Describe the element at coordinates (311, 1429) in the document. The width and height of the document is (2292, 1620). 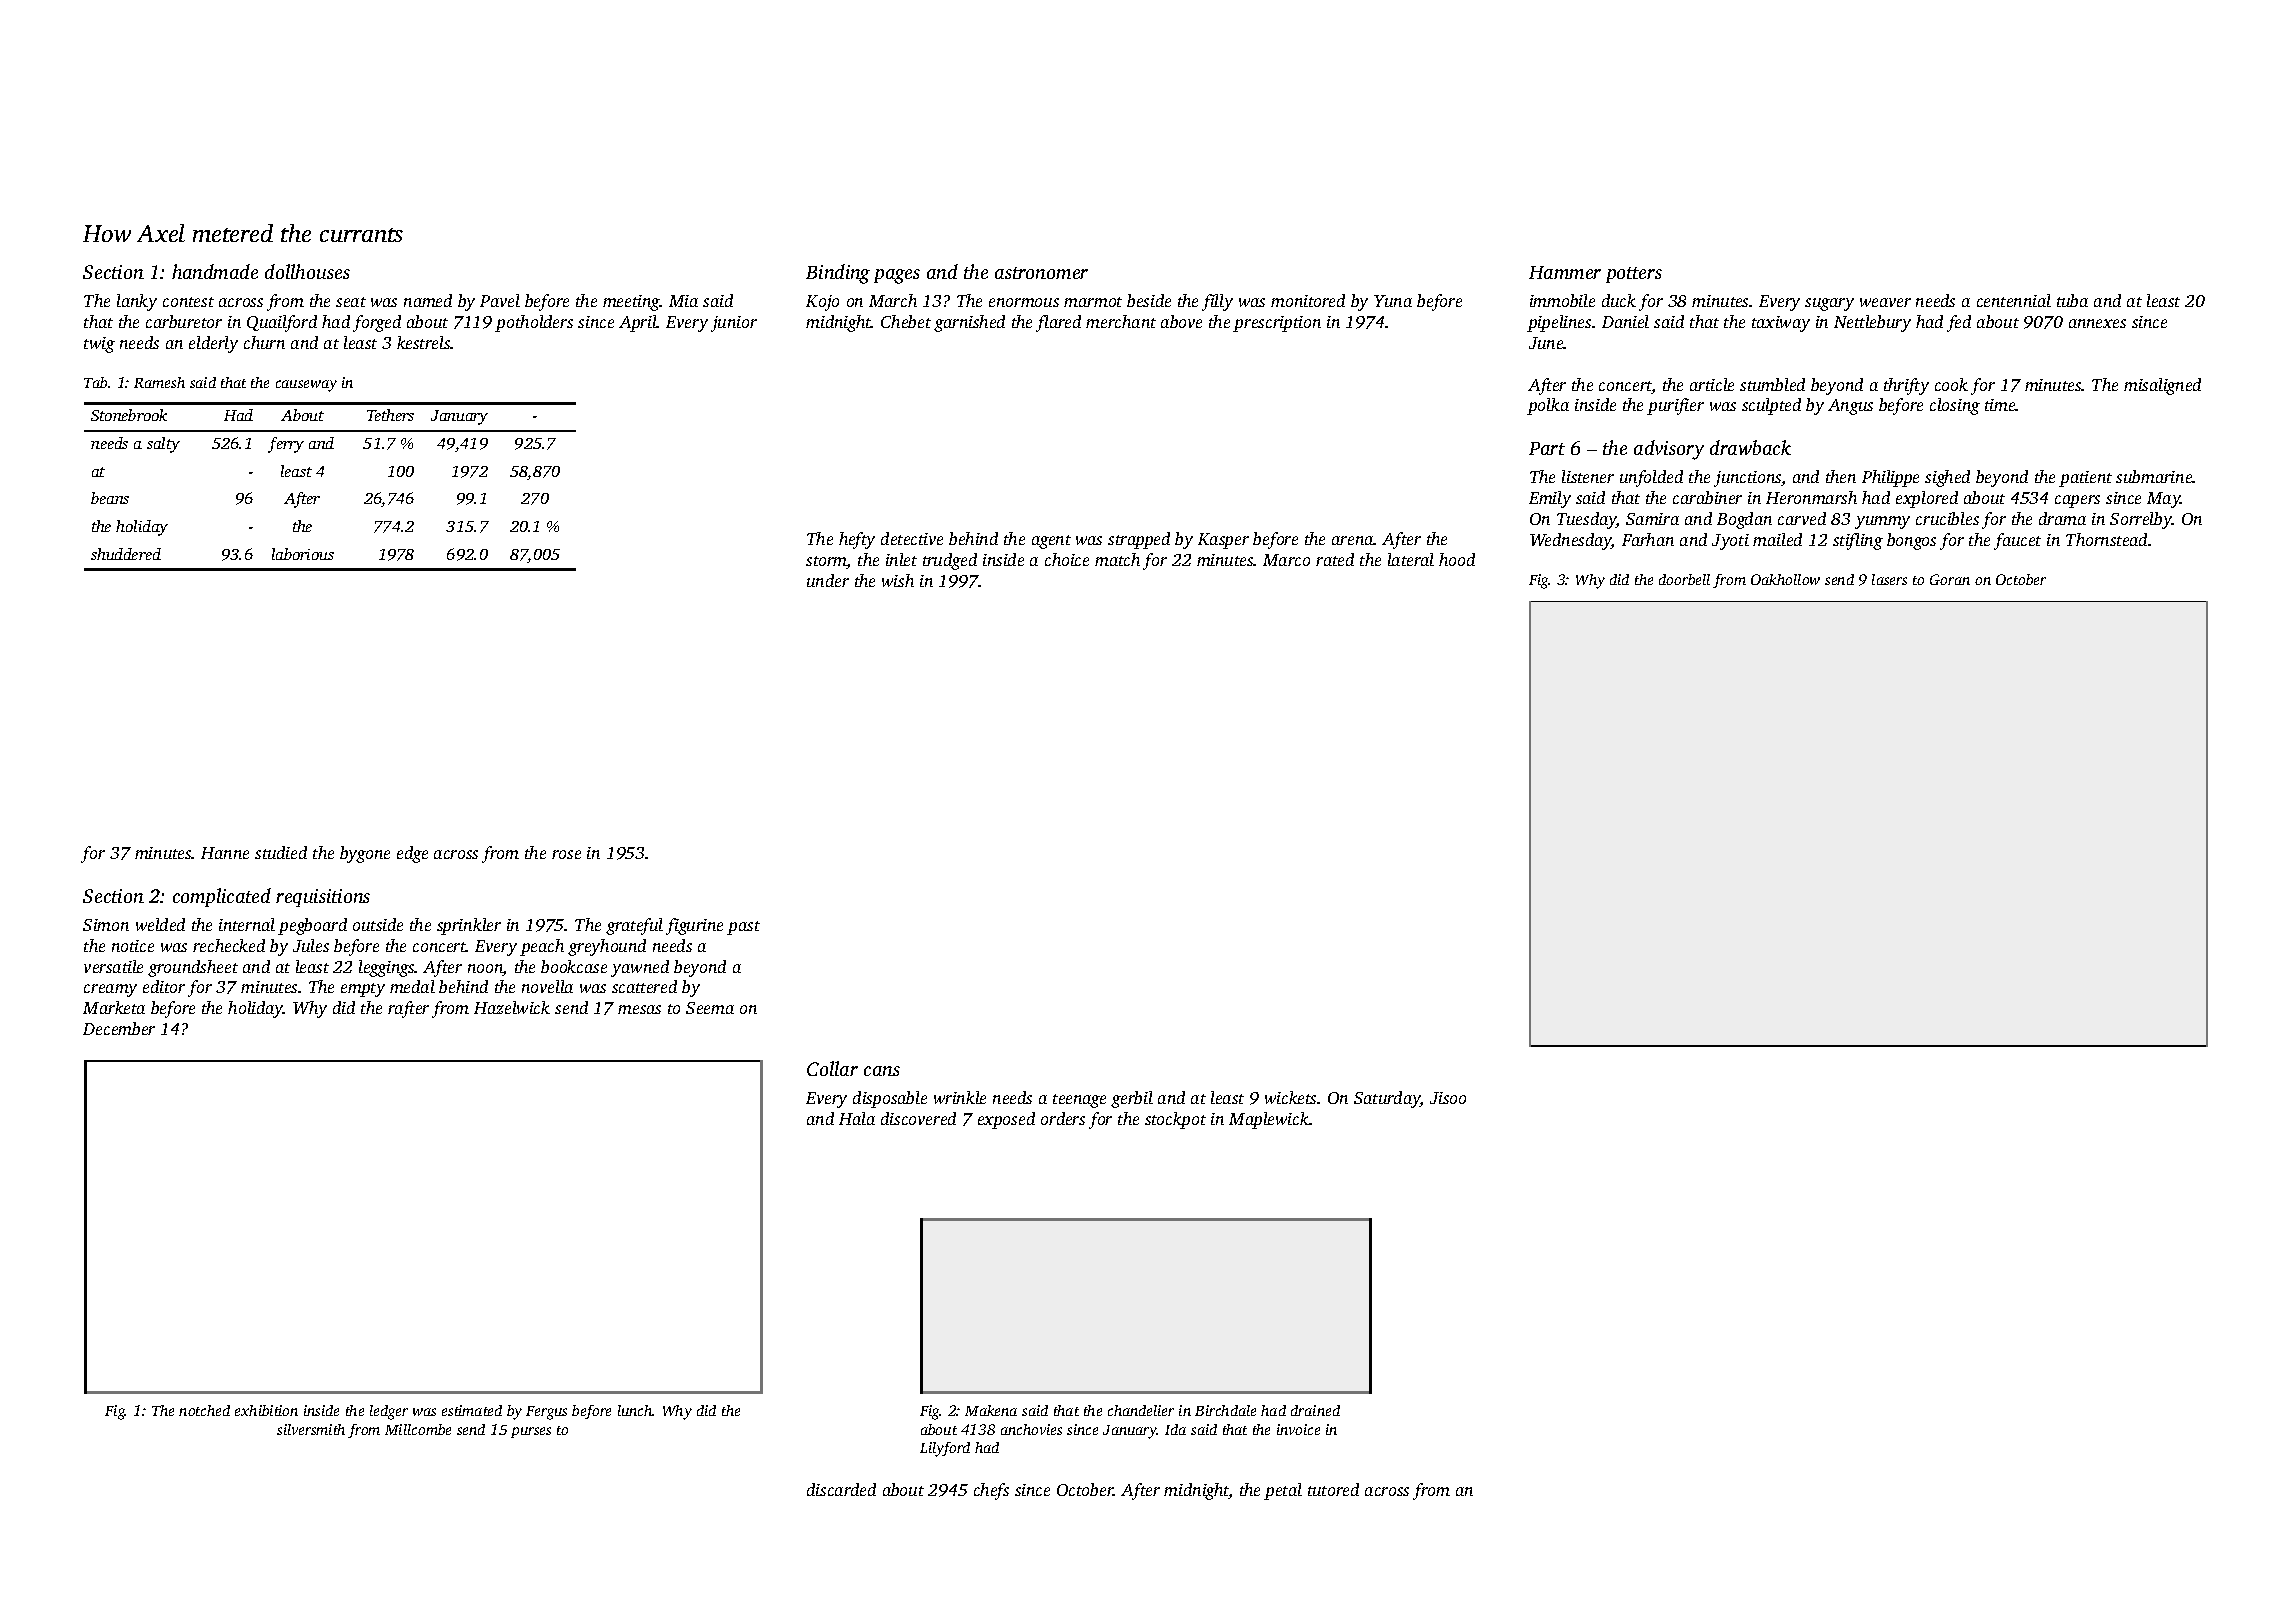
I see `silversmith` at that location.
